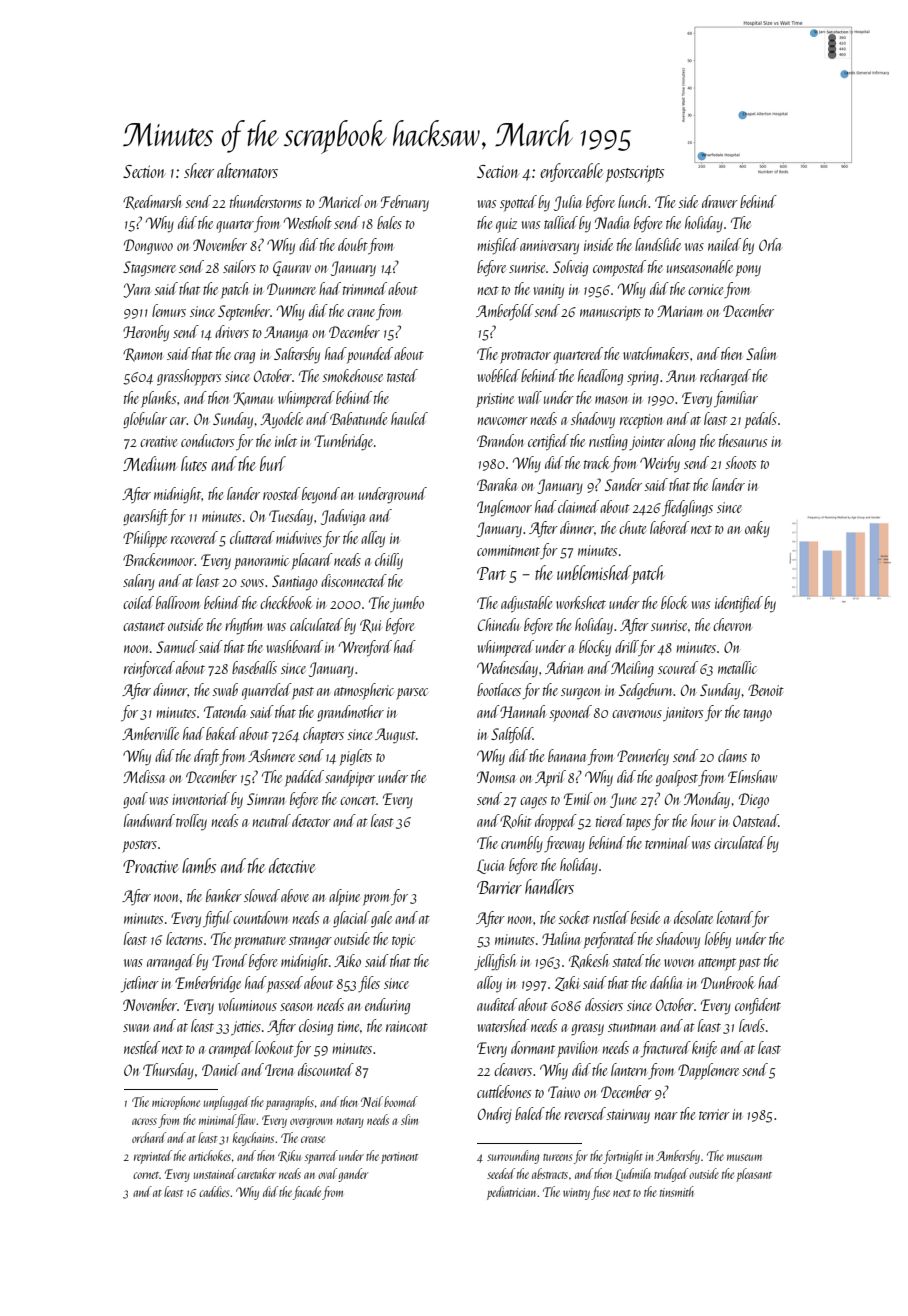 This image has height=1316, width=908. What do you see at coordinates (693, 917) in the image?
I see `desolate` at bounding box center [693, 917].
